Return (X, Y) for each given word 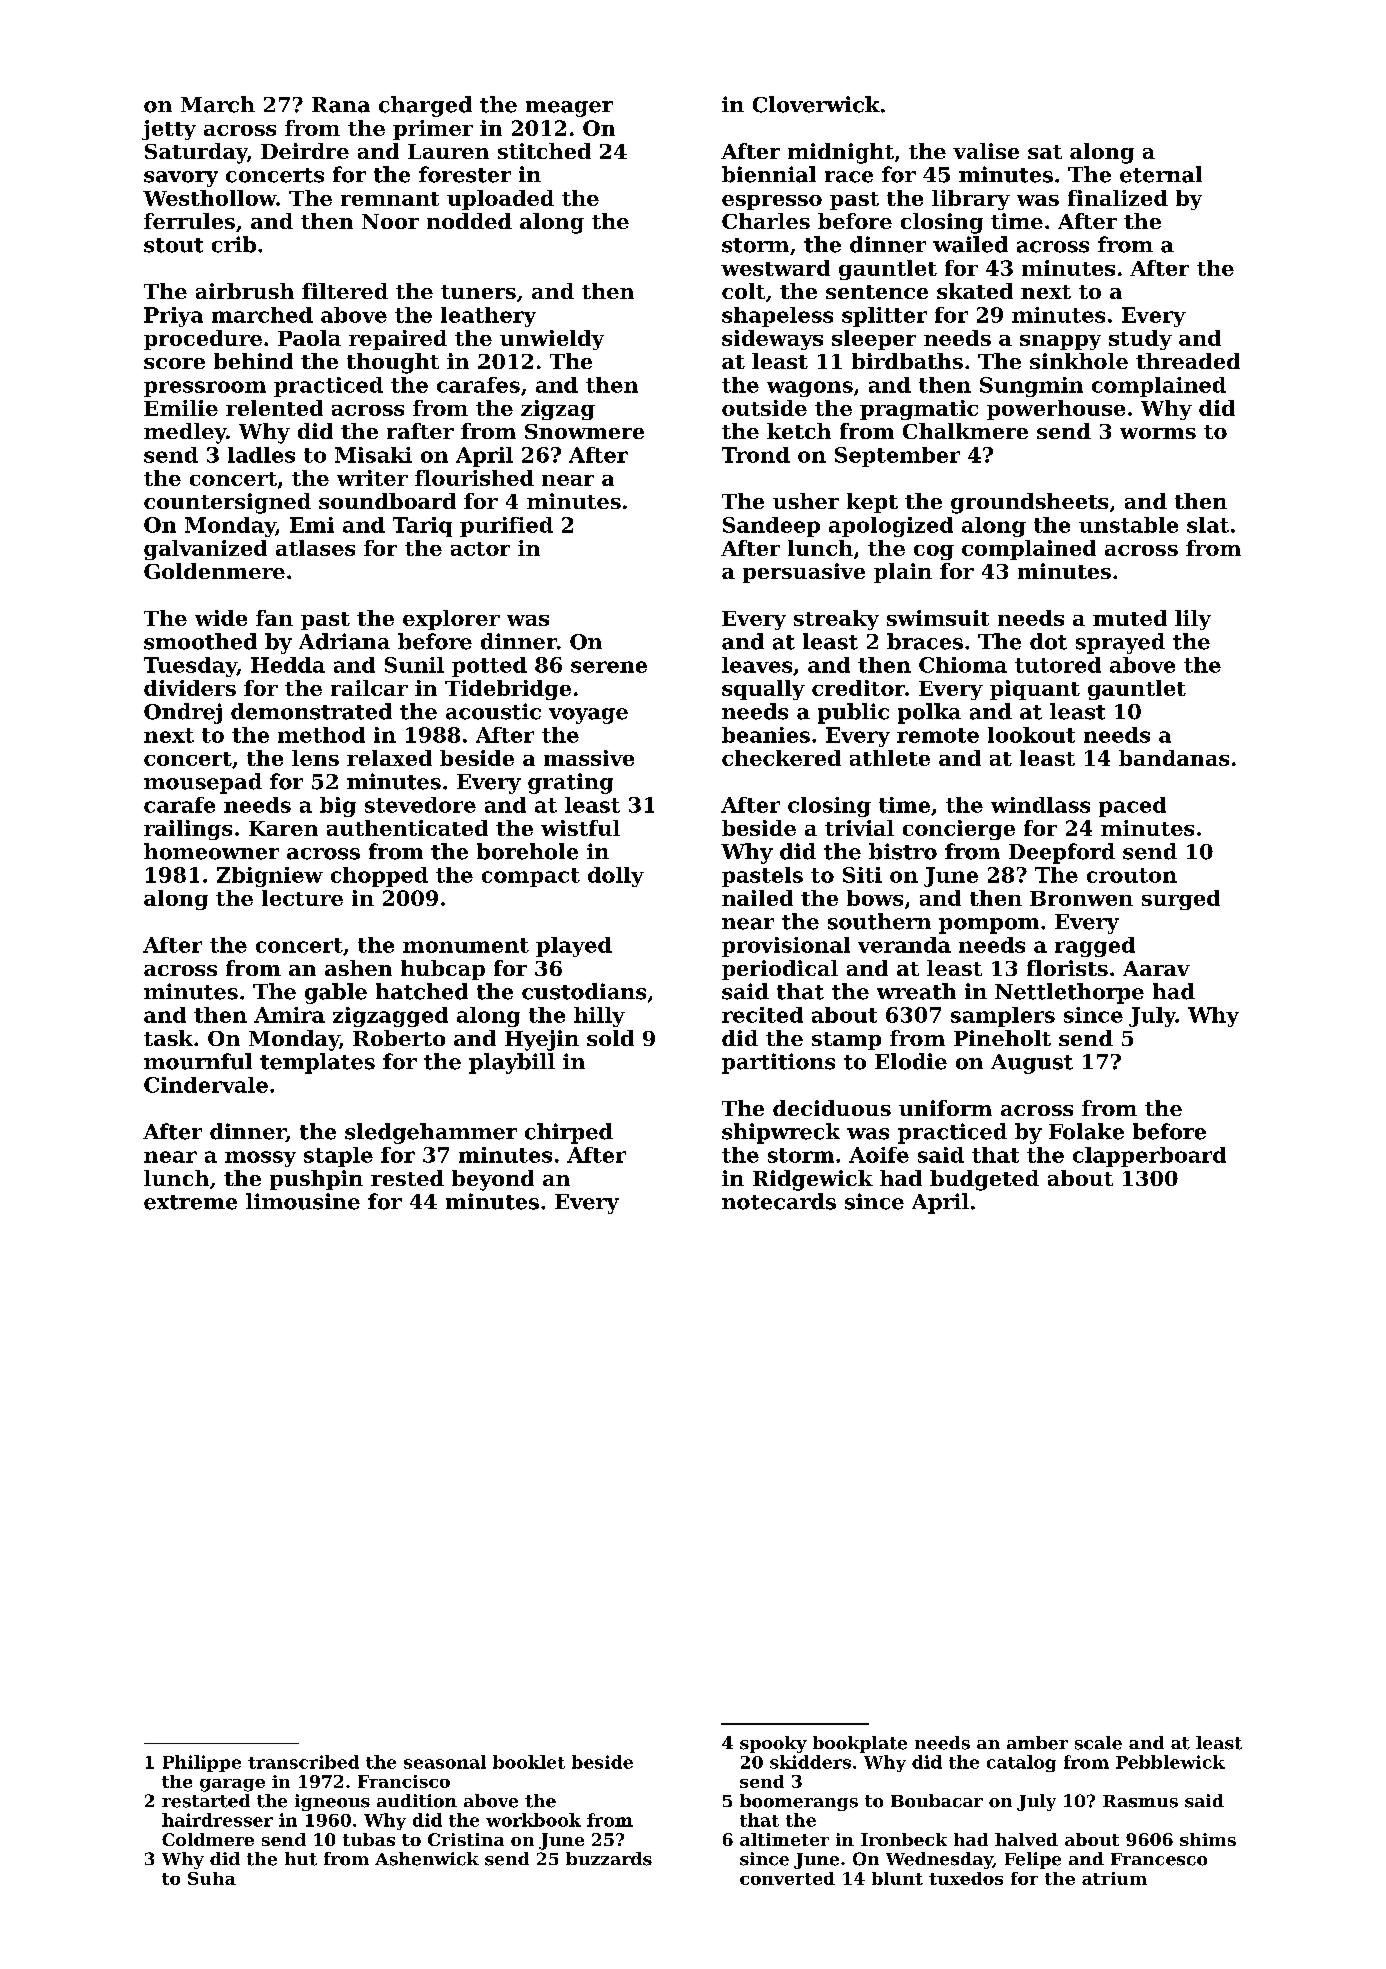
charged (425, 106)
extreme (190, 1202)
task (168, 1038)
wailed (970, 244)
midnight (841, 153)
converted (787, 1878)
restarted (206, 1801)
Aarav (1156, 968)
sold (610, 1038)
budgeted (984, 1180)
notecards (779, 1201)
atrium (1114, 1878)
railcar (369, 688)
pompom (989, 926)
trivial (859, 828)
